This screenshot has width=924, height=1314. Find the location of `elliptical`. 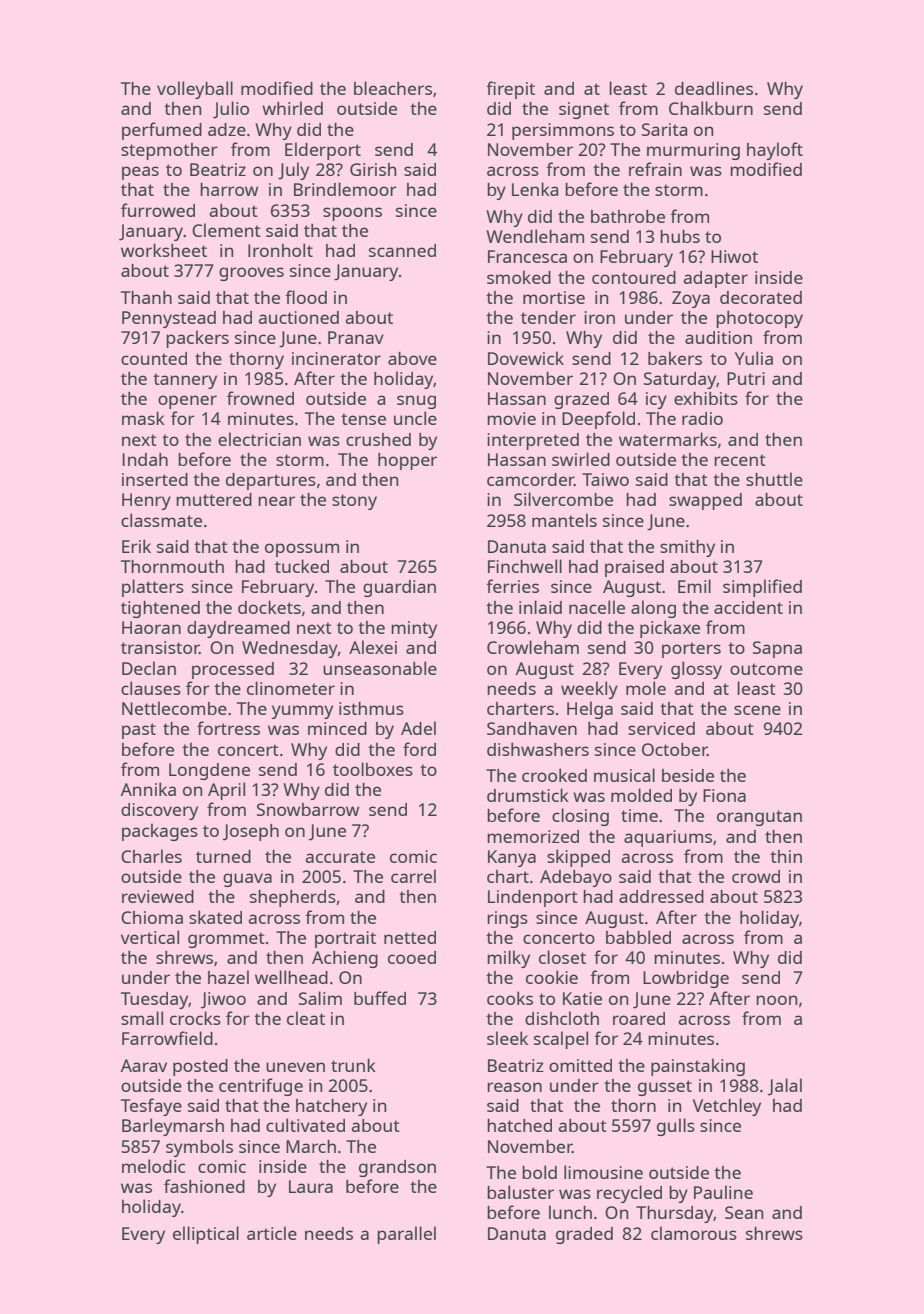

elliptical is located at coordinates (206, 1235).
